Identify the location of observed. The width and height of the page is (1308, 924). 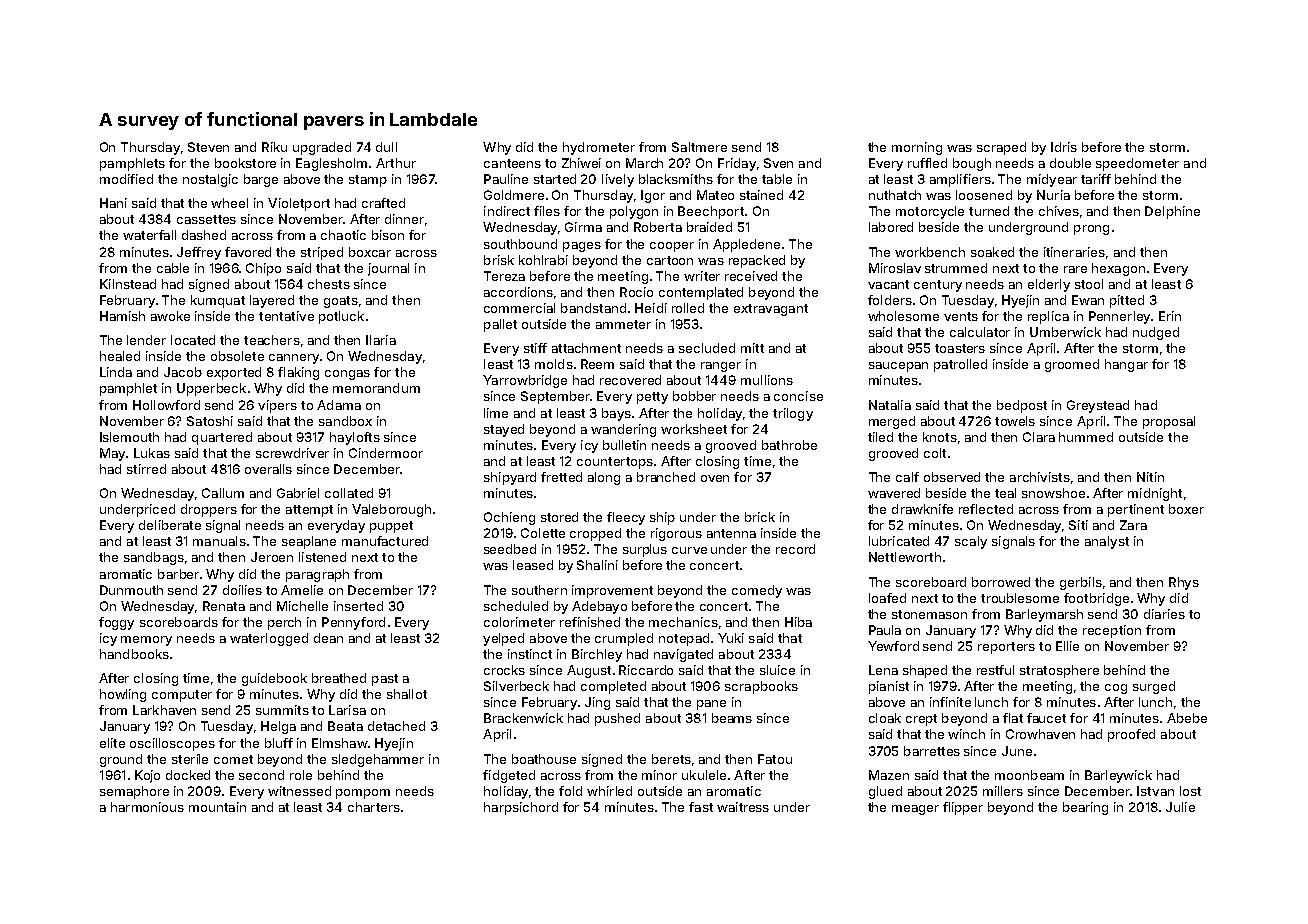
(952, 477).
